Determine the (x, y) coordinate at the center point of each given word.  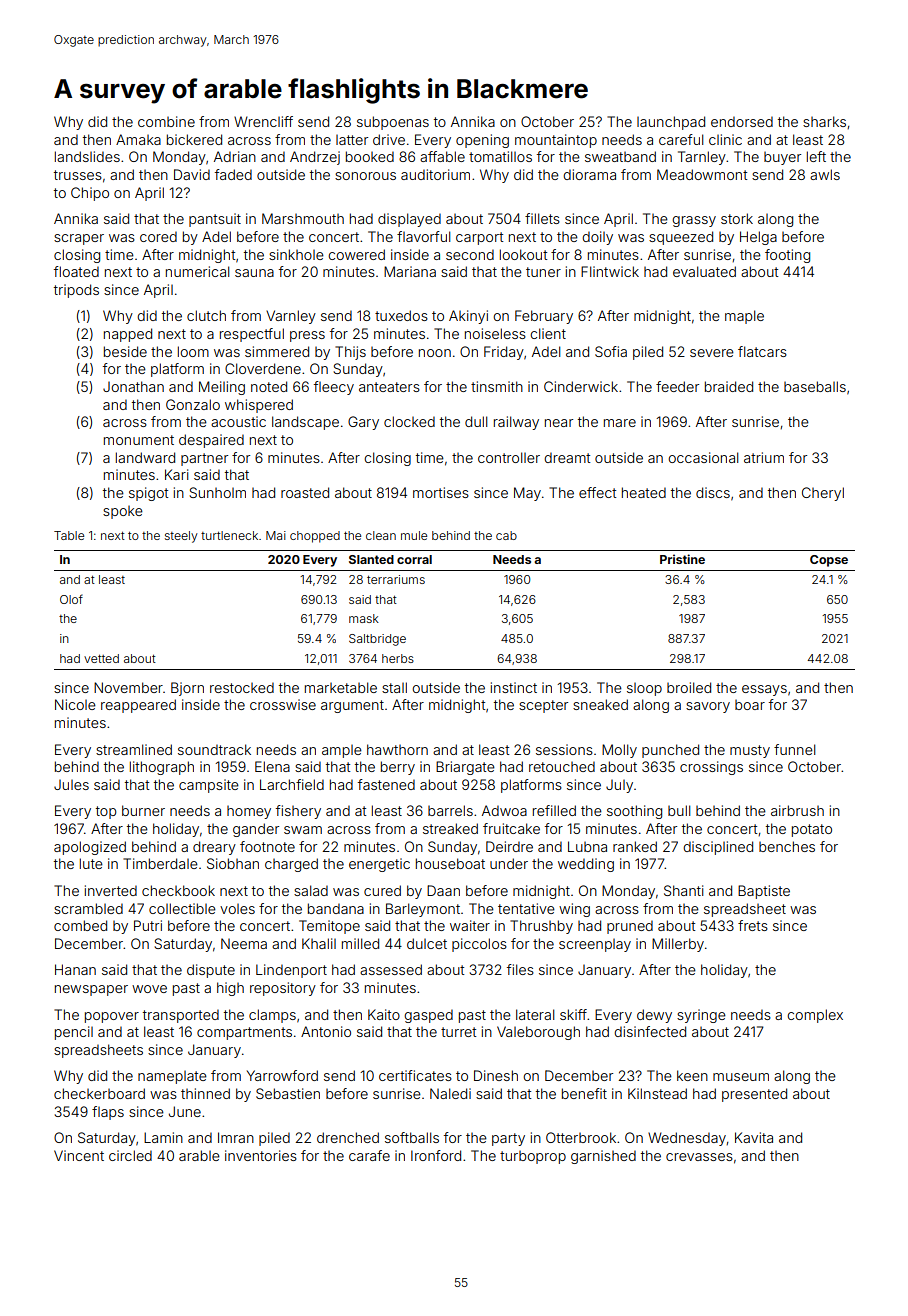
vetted (101, 658)
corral (414, 559)
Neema (244, 943)
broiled (689, 687)
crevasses (699, 1157)
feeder (677, 386)
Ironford (436, 1155)
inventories (261, 1155)
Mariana (410, 271)
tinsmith (497, 386)
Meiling (222, 388)
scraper (79, 239)
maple (744, 317)
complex (815, 1016)
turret (459, 1032)
